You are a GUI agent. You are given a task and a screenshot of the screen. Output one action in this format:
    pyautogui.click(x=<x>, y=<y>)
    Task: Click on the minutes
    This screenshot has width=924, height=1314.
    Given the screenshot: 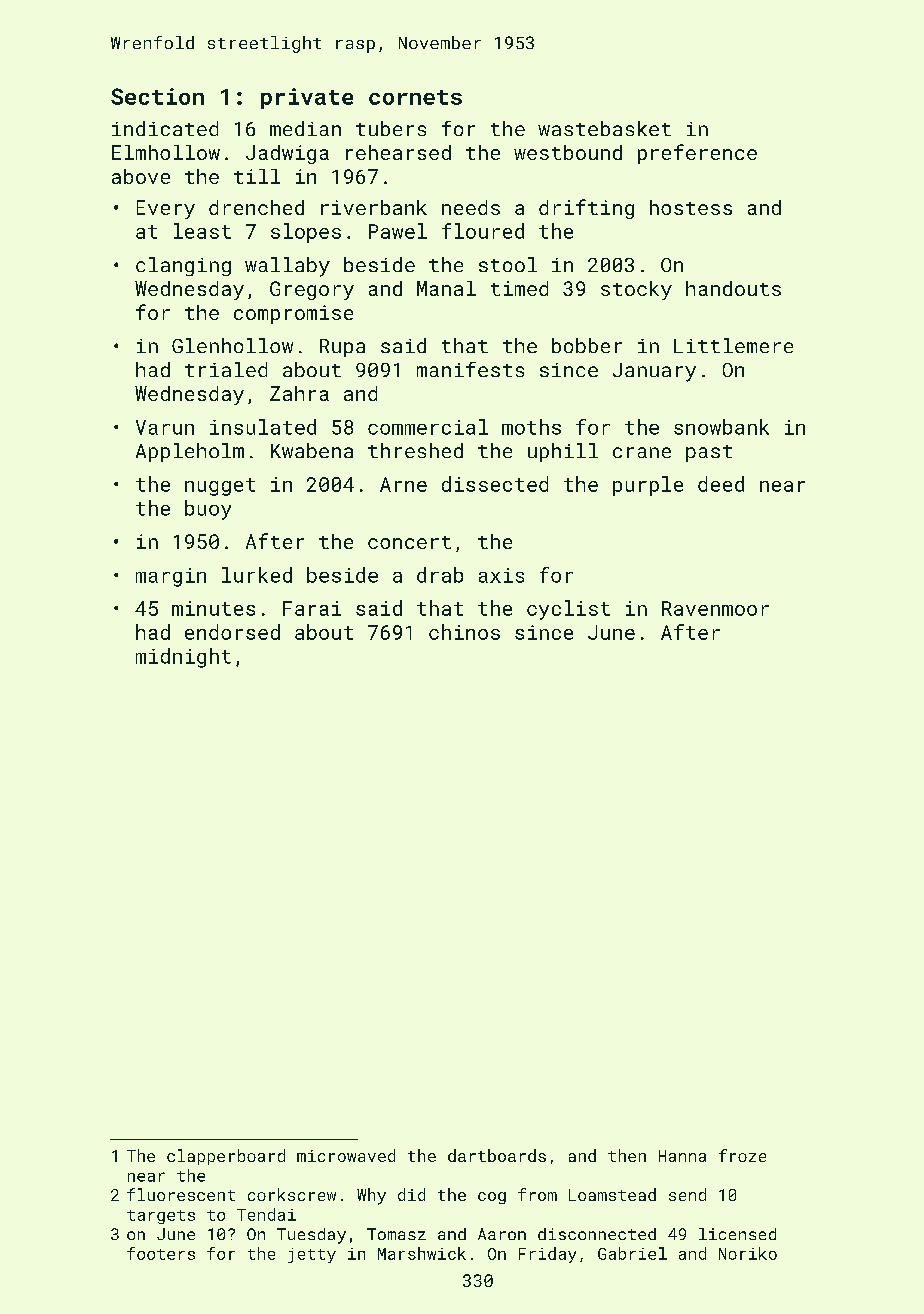 What is the action you would take?
    pyautogui.click(x=213, y=608)
